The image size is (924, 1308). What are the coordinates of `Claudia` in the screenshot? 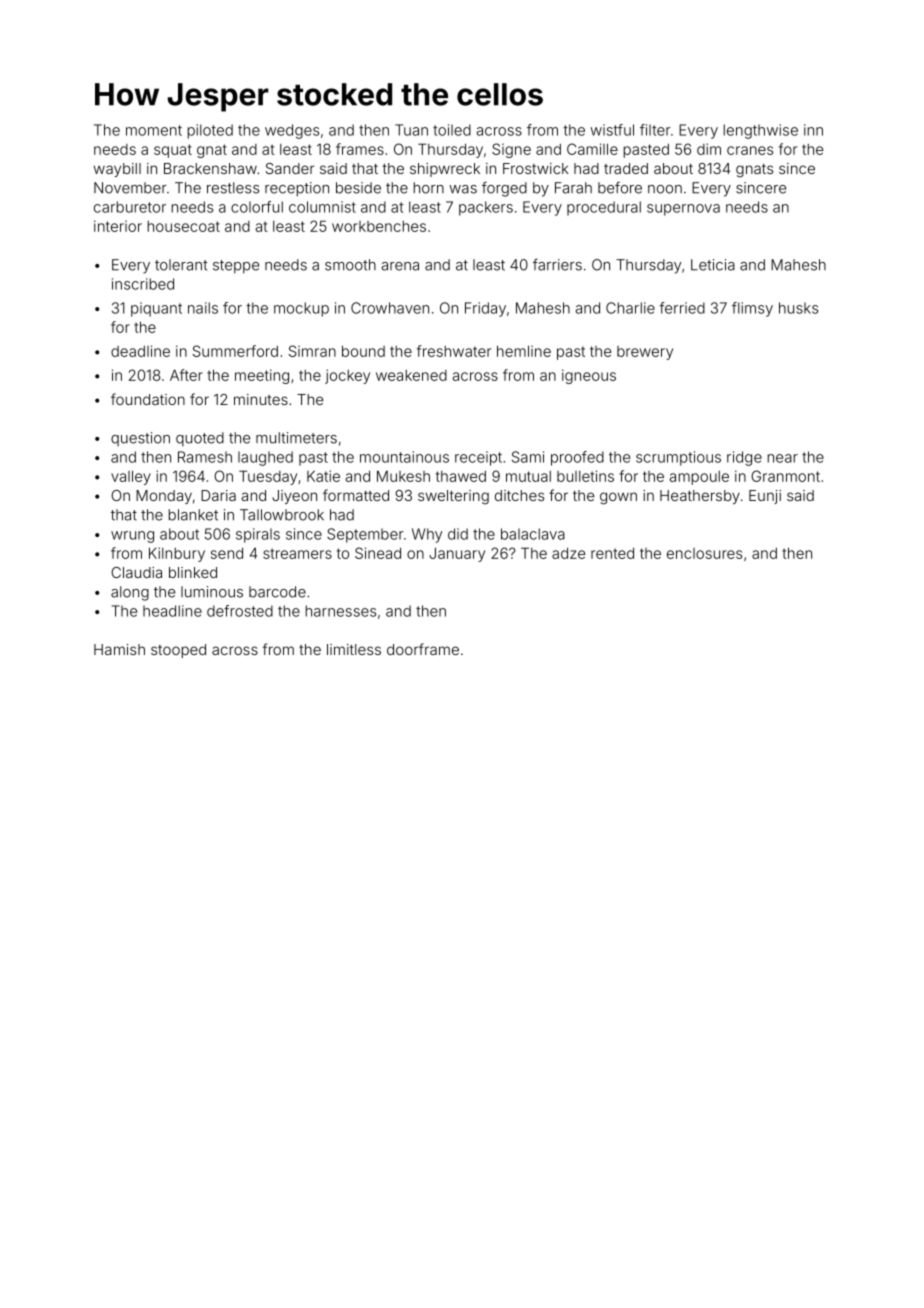 It's located at (136, 572).
